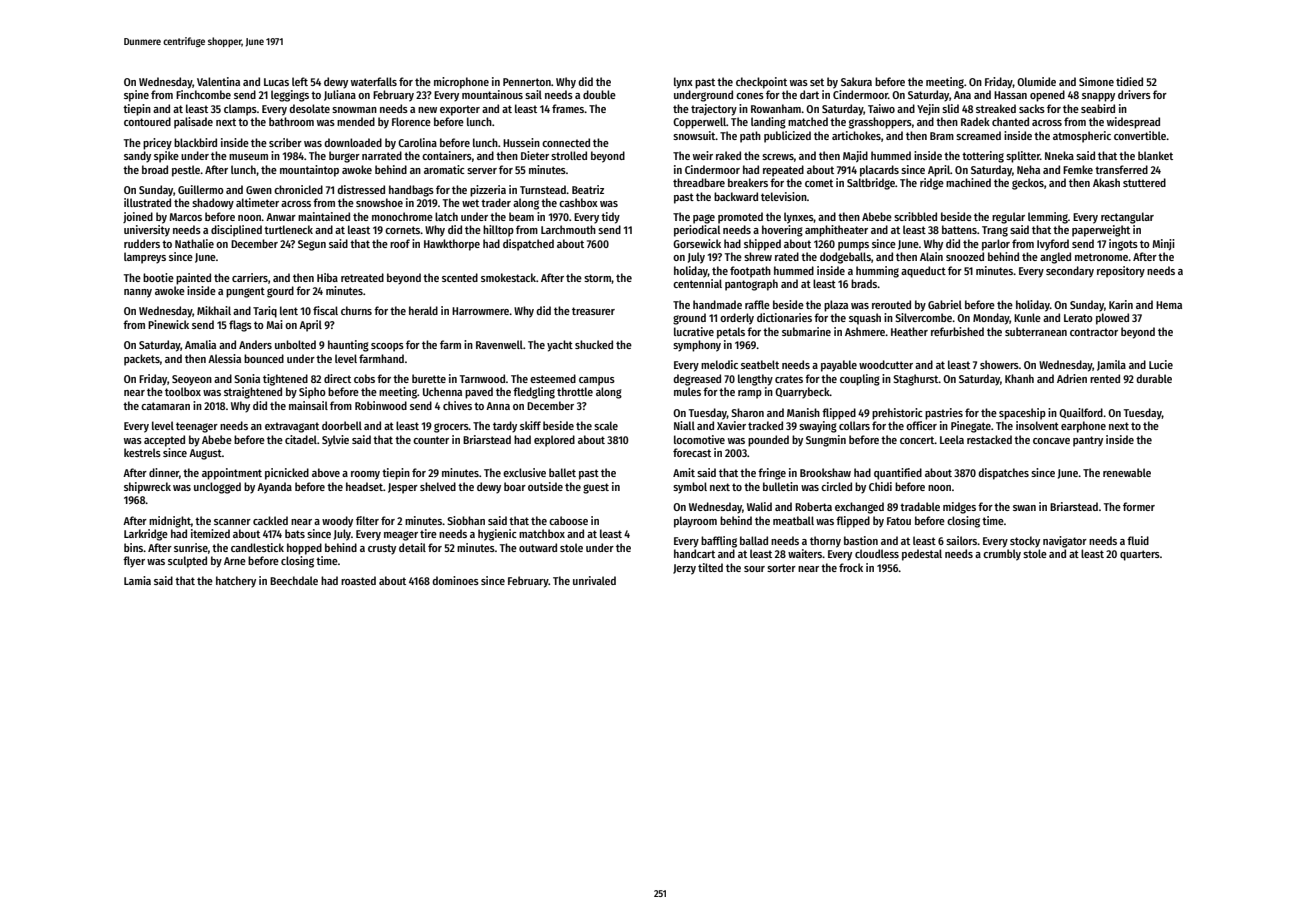 Image resolution: width=1308 pixels, height=924 pixels. I want to click on throttle, so click(575, 391).
